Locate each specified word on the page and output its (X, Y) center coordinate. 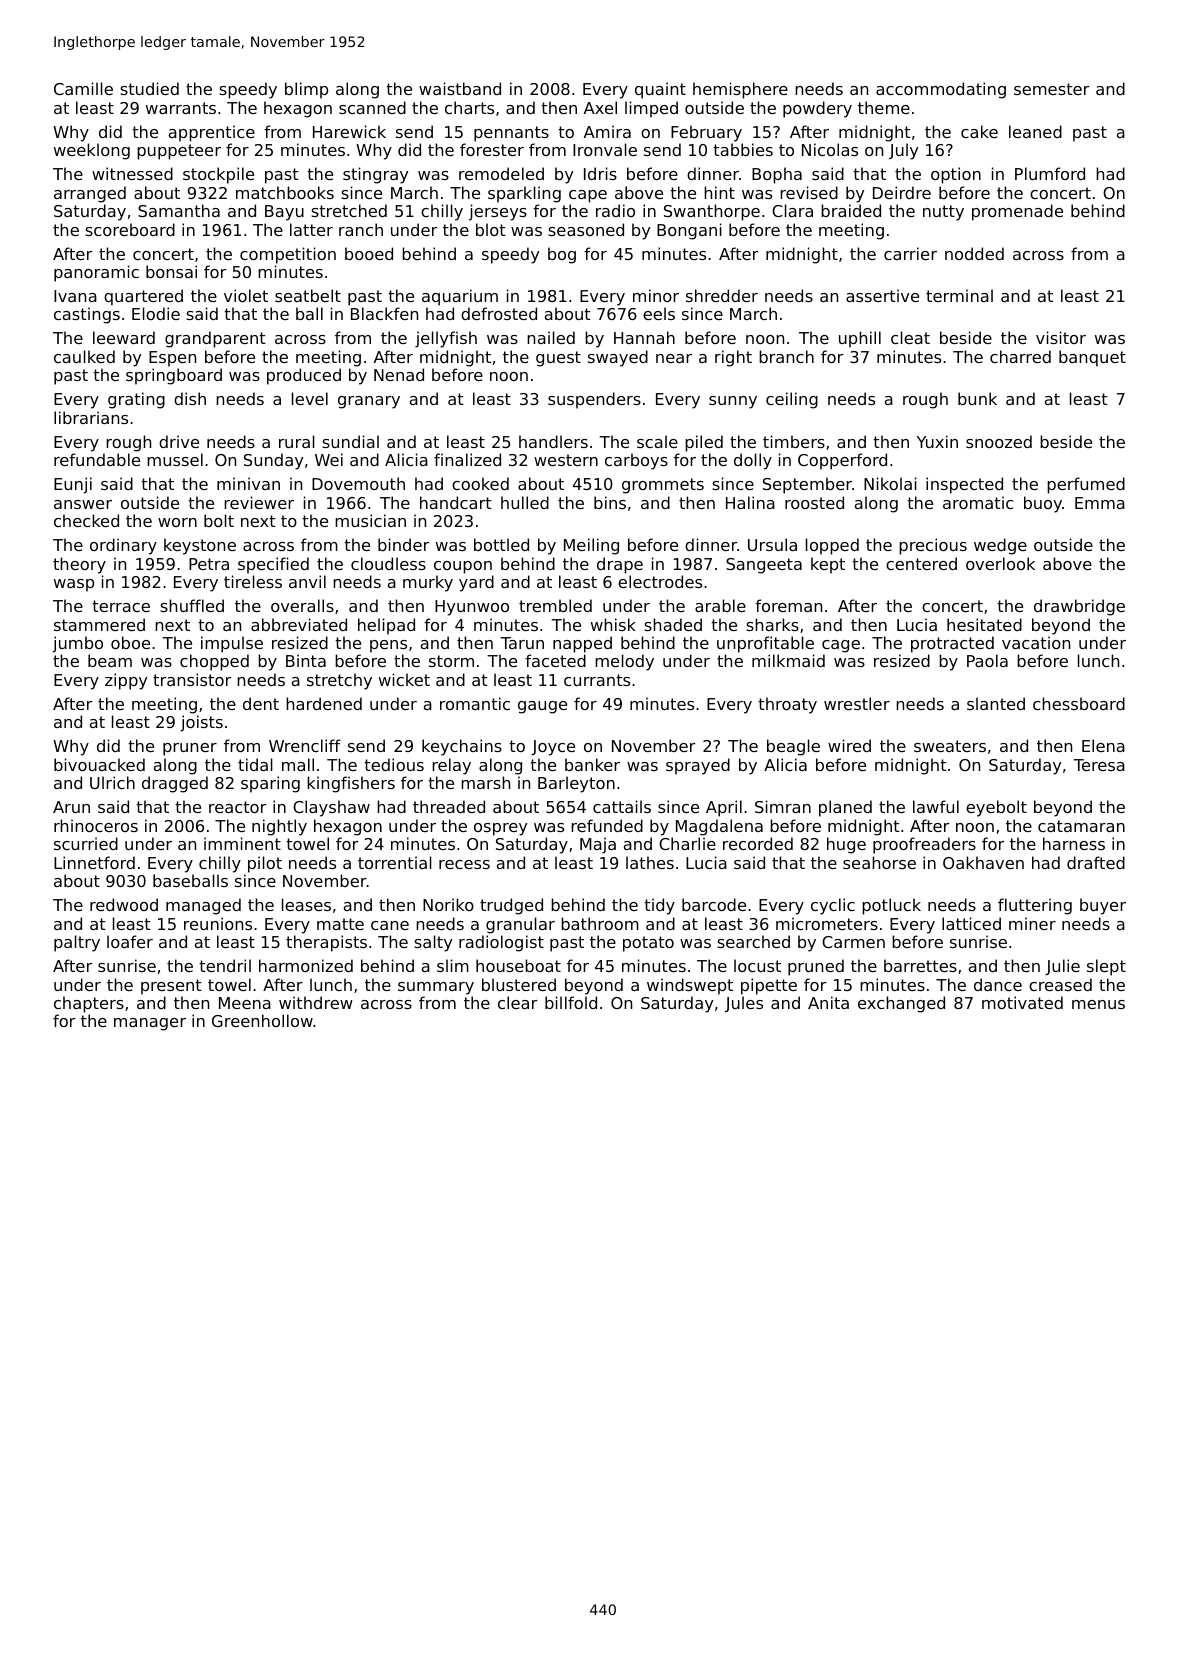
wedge (1000, 546)
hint (719, 192)
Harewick (349, 131)
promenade (1017, 212)
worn (177, 522)
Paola (987, 660)
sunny (733, 402)
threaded (449, 806)
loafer (130, 941)
